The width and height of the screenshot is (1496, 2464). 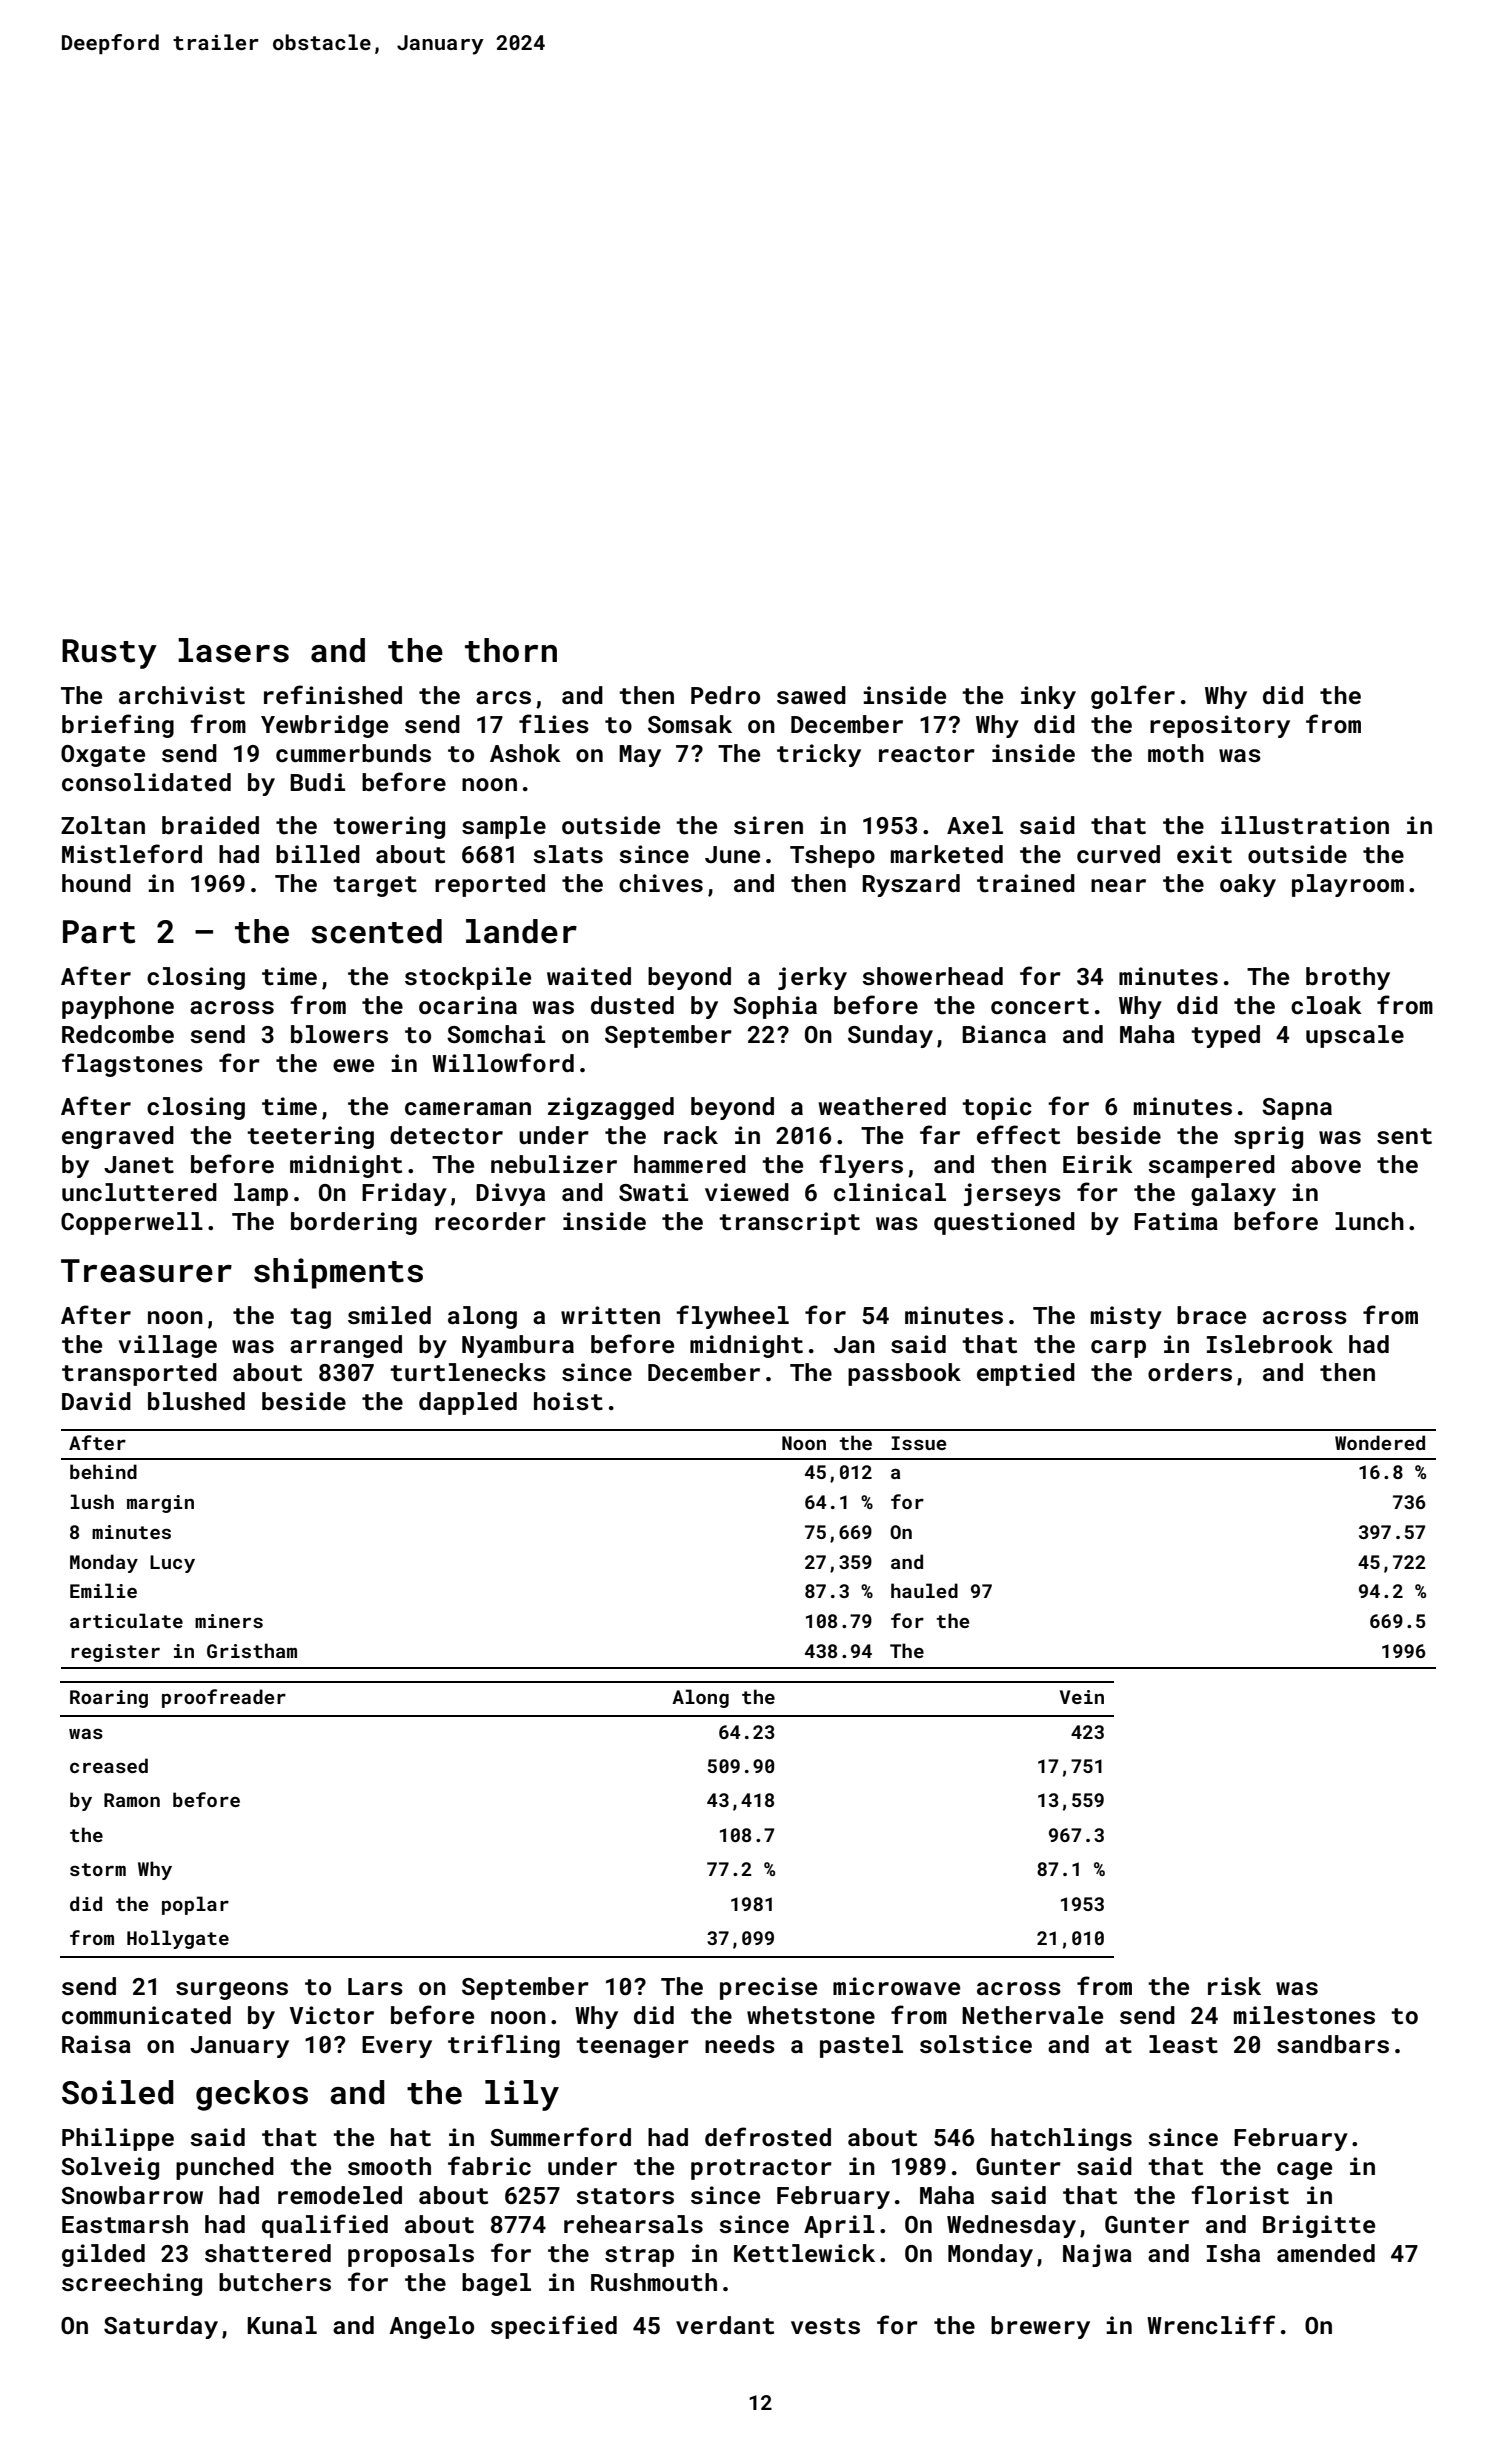 I want to click on nebulizer, so click(x=554, y=1164).
